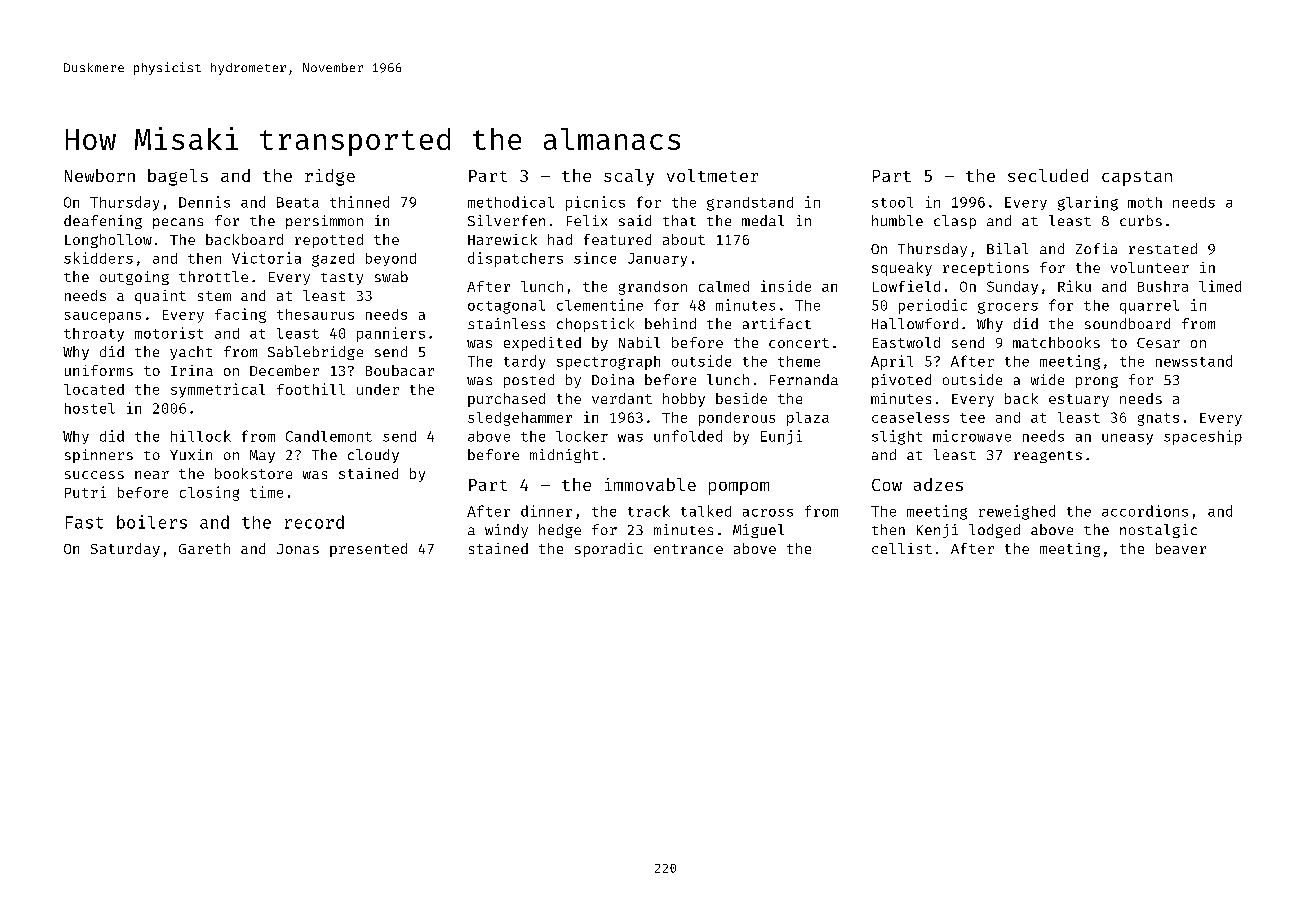  Describe the element at coordinates (103, 317) in the screenshot. I see `saucepans` at that location.
